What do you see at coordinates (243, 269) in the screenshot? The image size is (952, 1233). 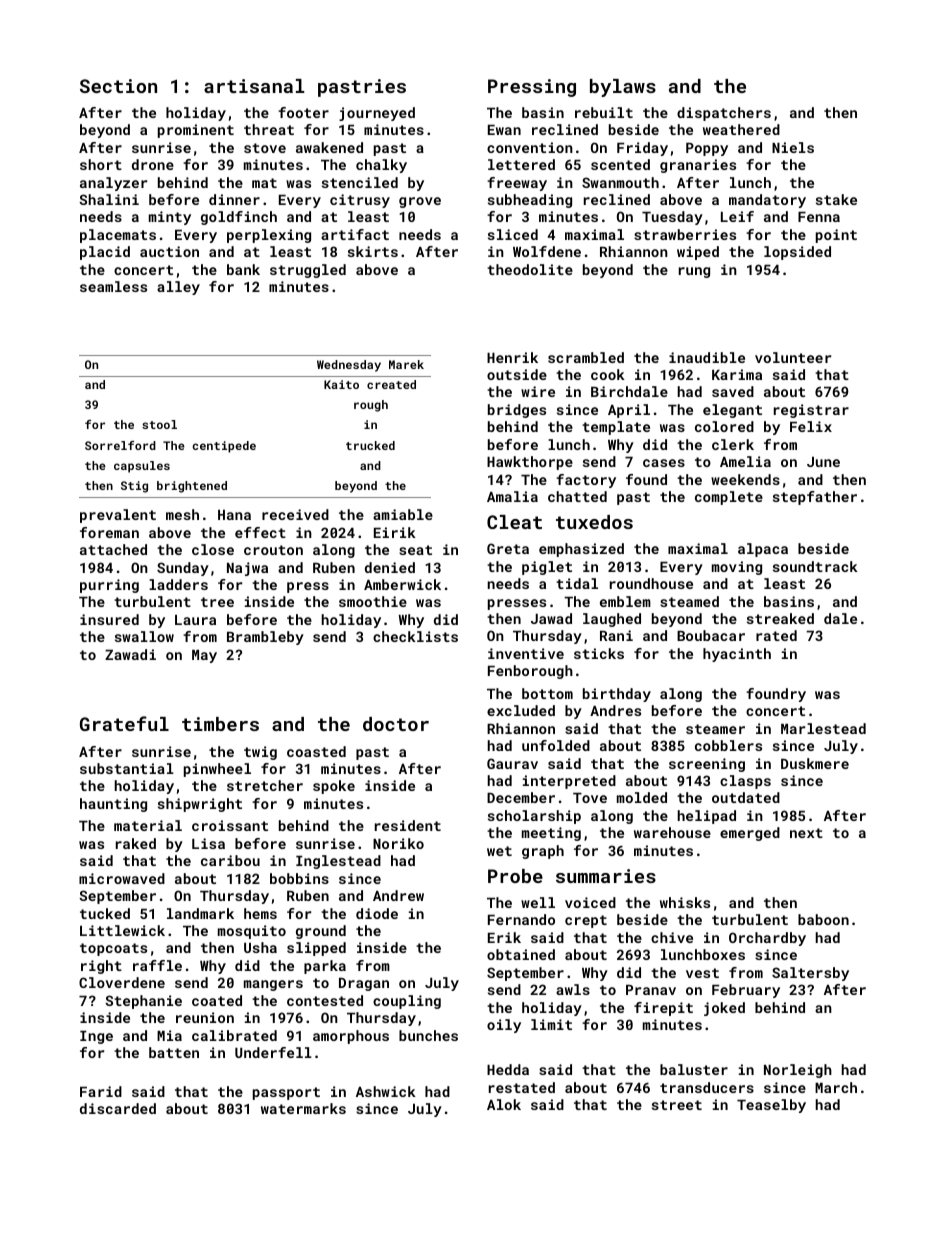 I see `bank` at bounding box center [243, 269].
